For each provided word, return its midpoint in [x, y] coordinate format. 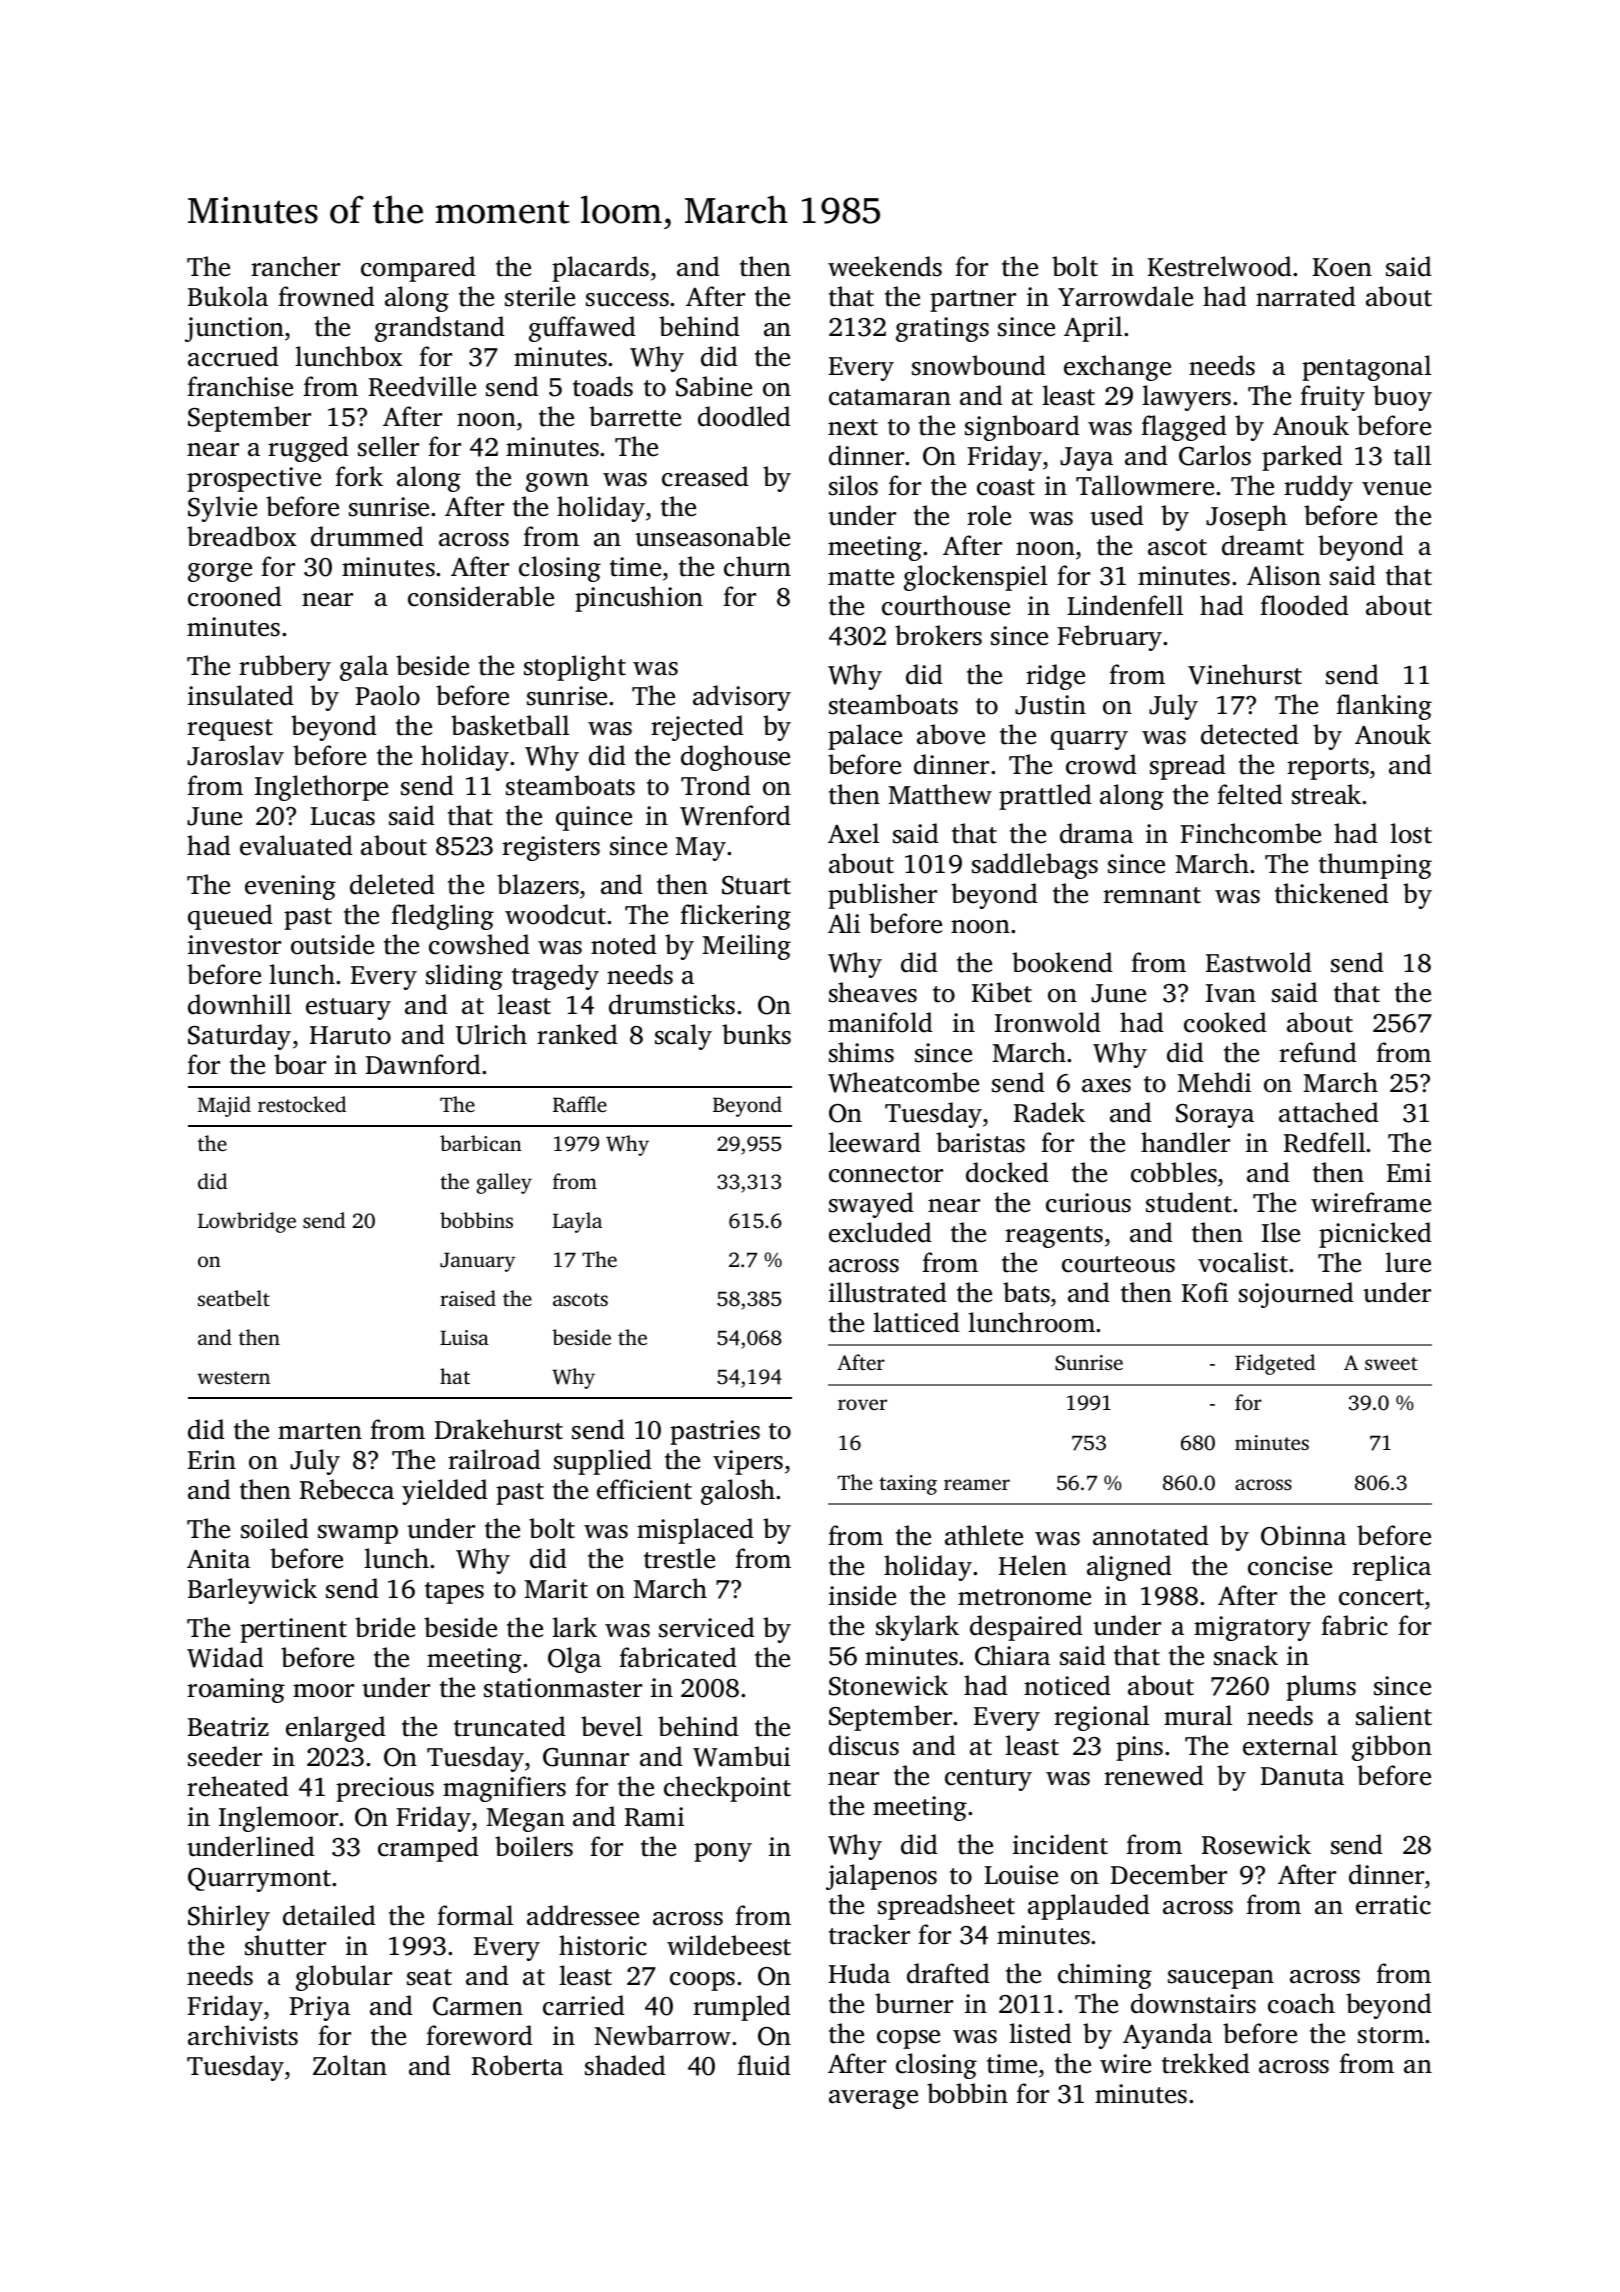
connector [886, 1174]
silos [853, 485]
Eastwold [1259, 962]
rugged [308, 449]
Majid [224, 1106]
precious [385, 1789]
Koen [1342, 267]
